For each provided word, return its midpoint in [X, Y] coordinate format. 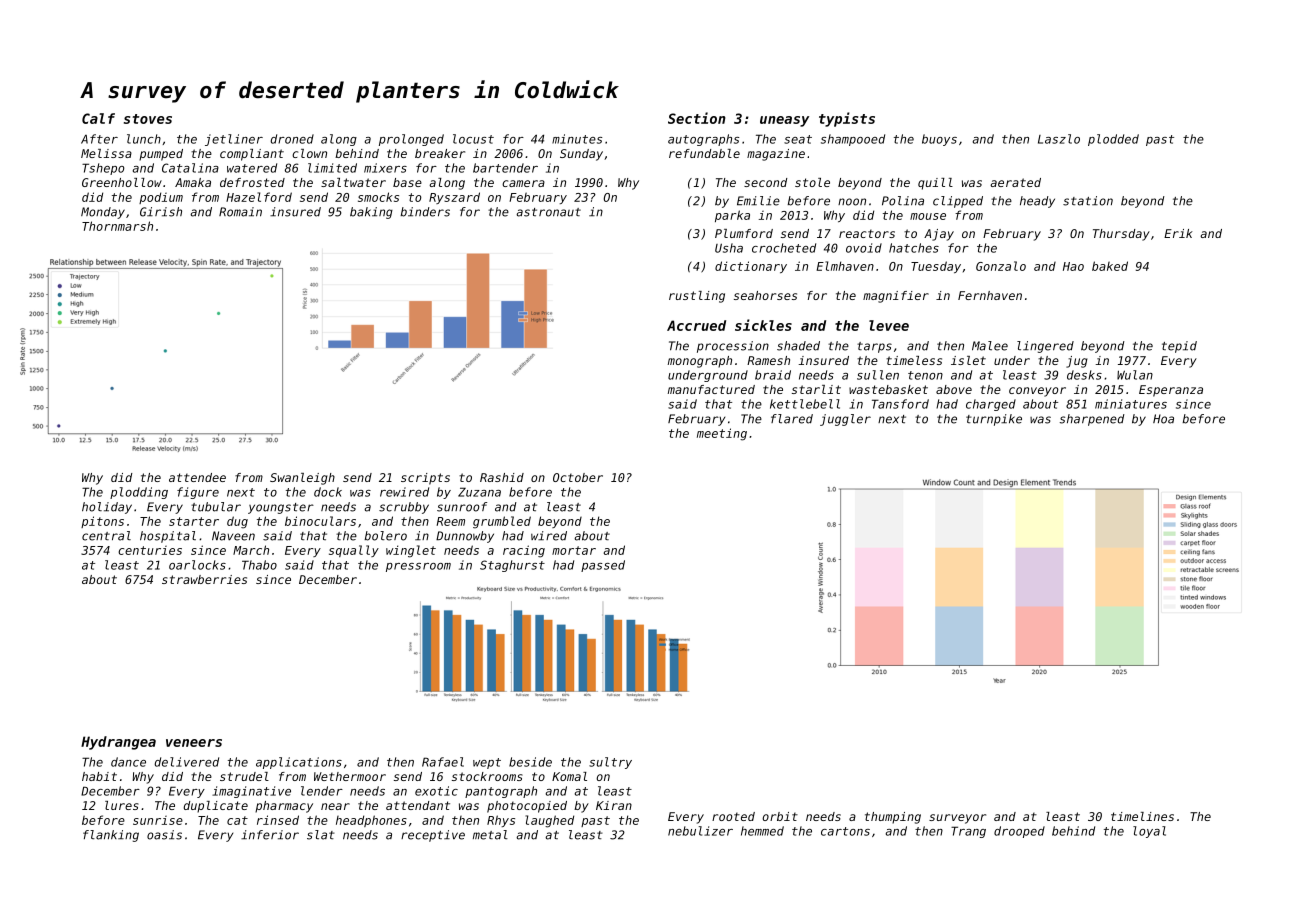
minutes [577, 139]
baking [371, 213]
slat [321, 835]
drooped [1019, 832]
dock [328, 492]
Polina [903, 201]
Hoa [1163, 419]
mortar [574, 550]
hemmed [762, 831]
